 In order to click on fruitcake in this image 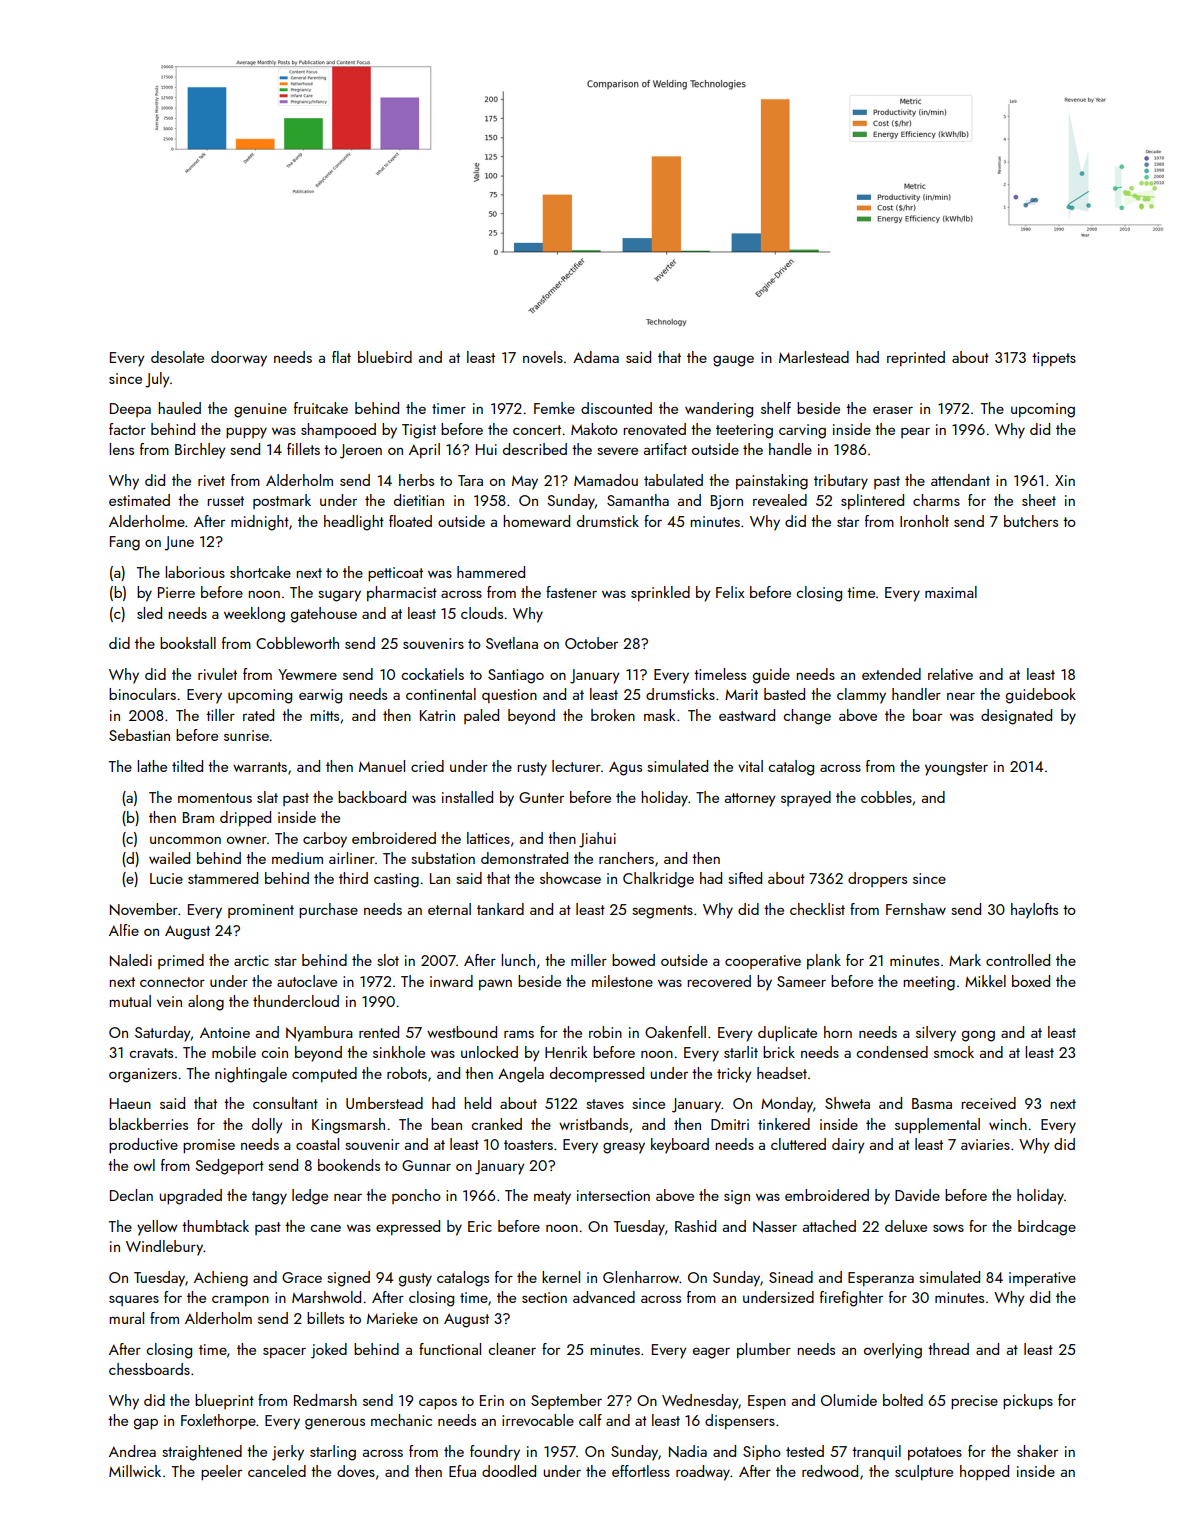, I will do `click(321, 408)`.
